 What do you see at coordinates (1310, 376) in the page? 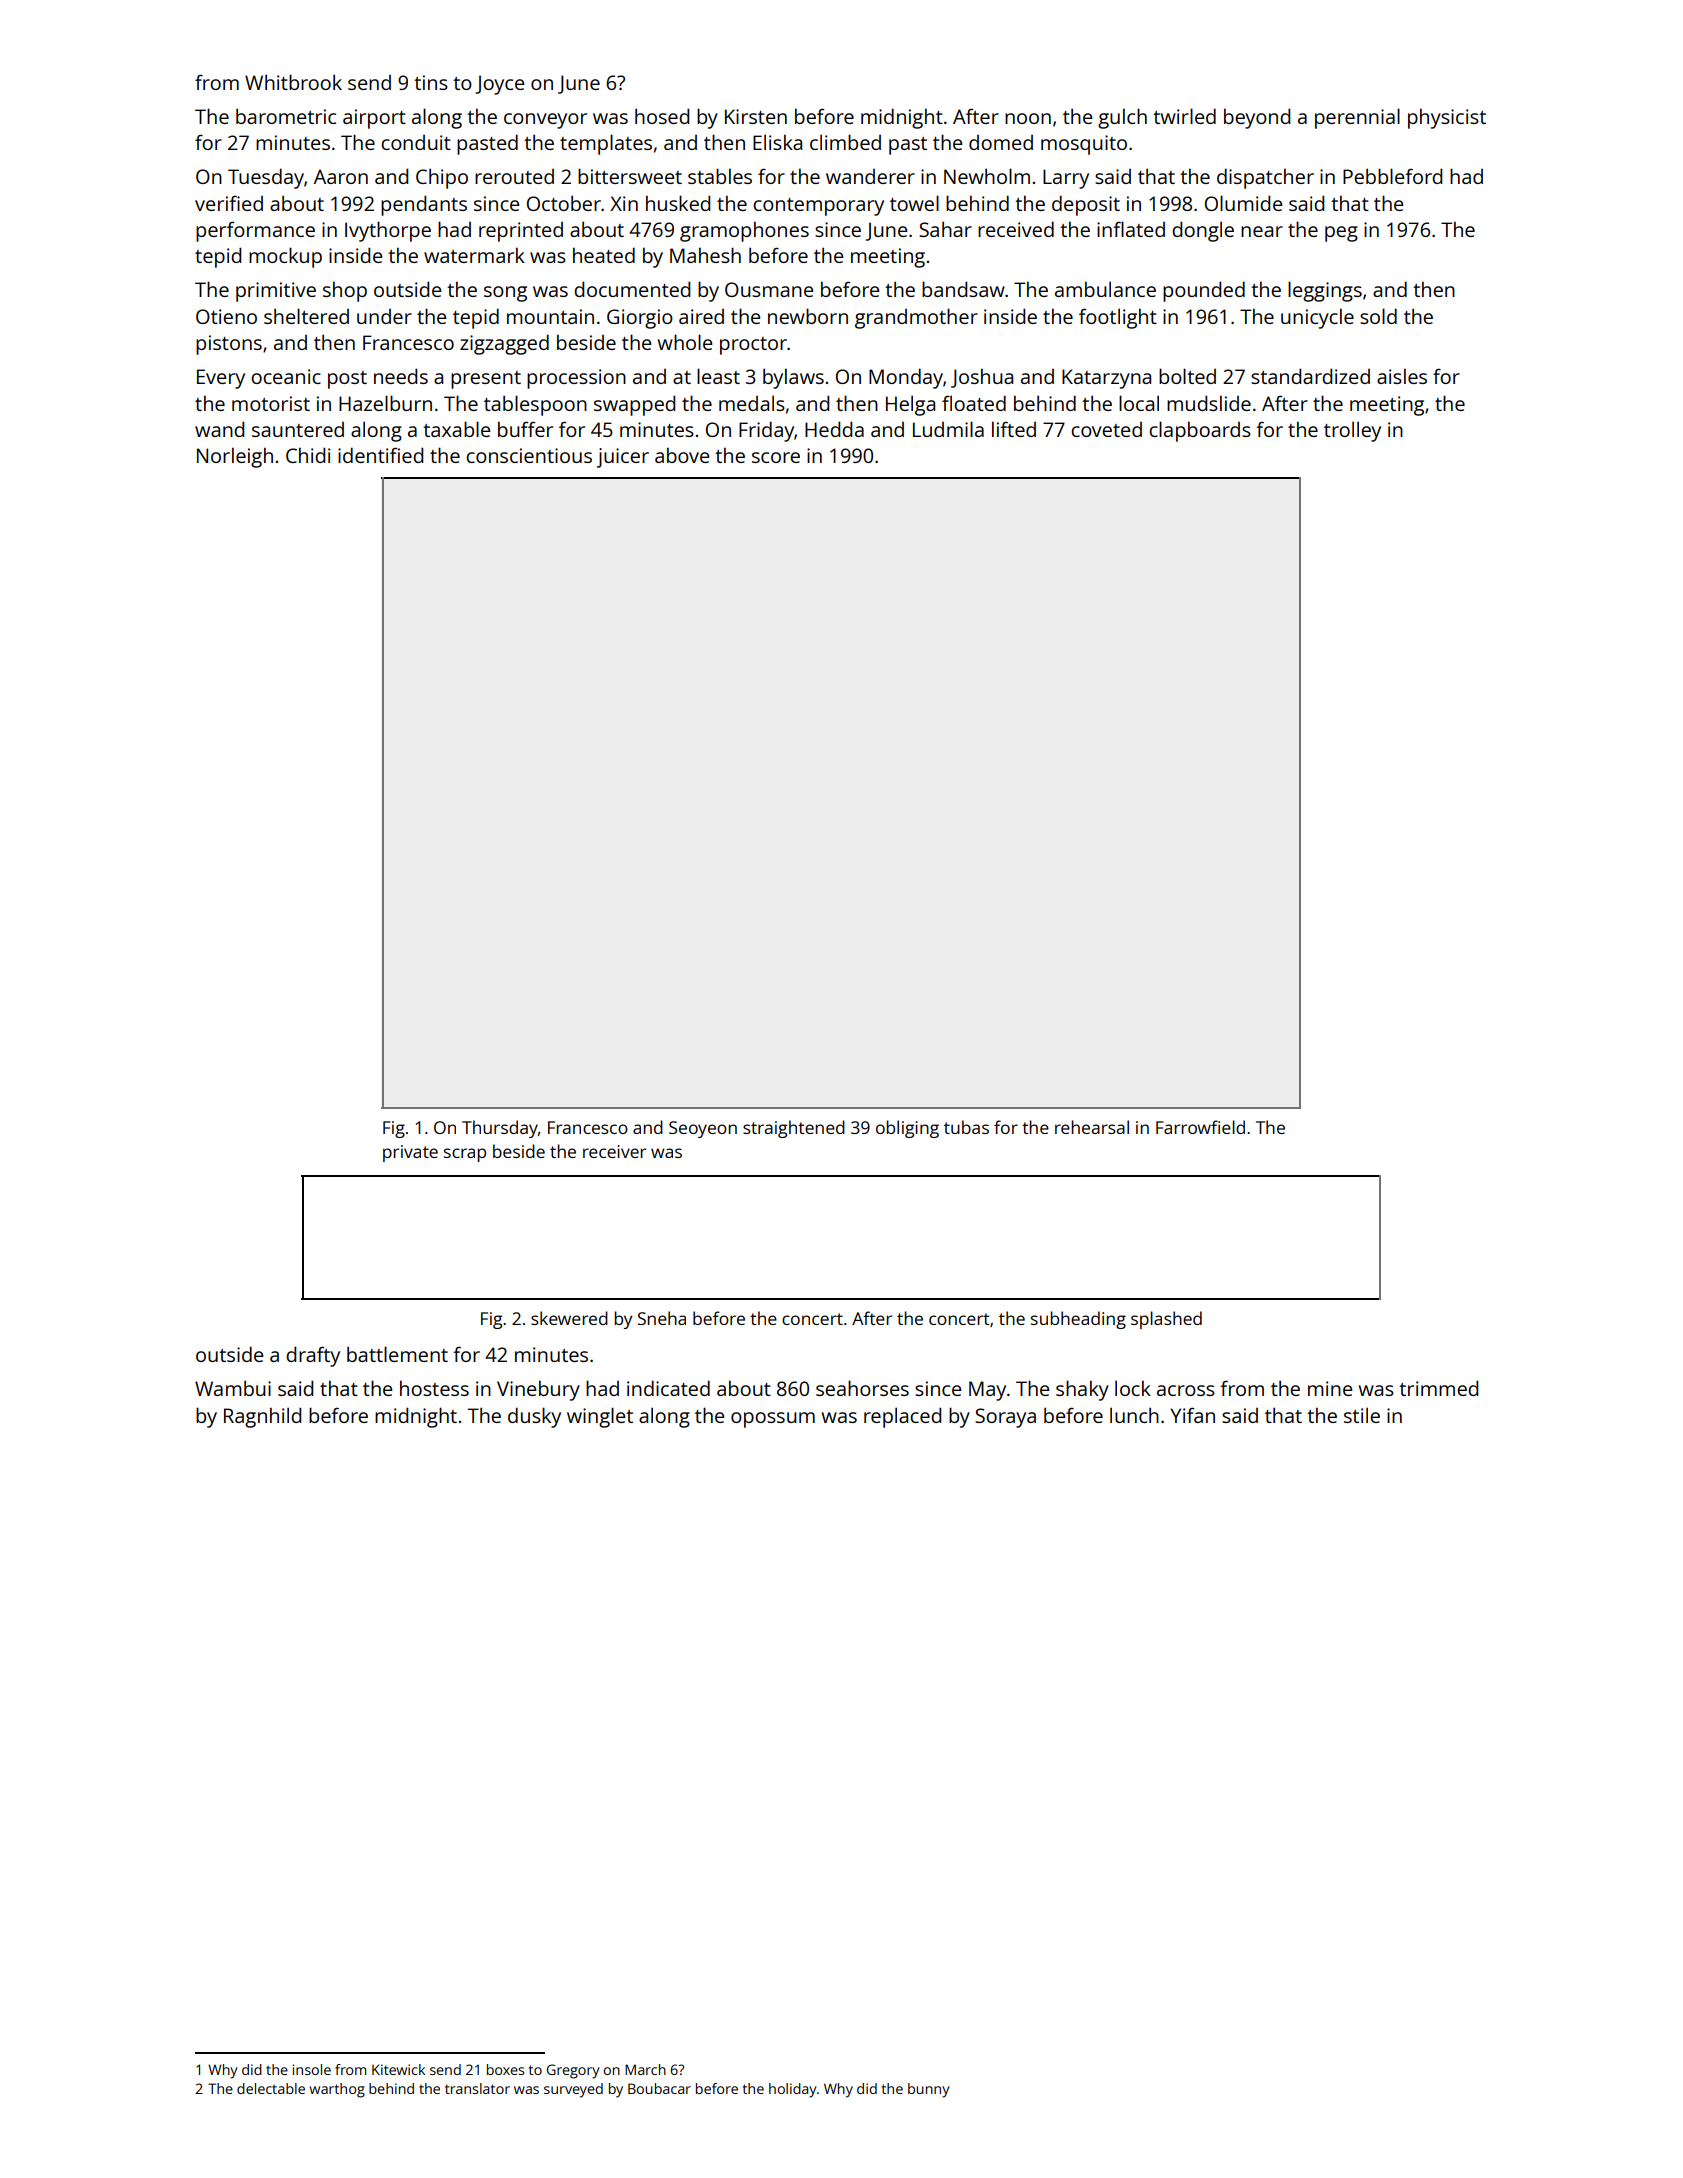
I see `standardized` at bounding box center [1310, 376].
